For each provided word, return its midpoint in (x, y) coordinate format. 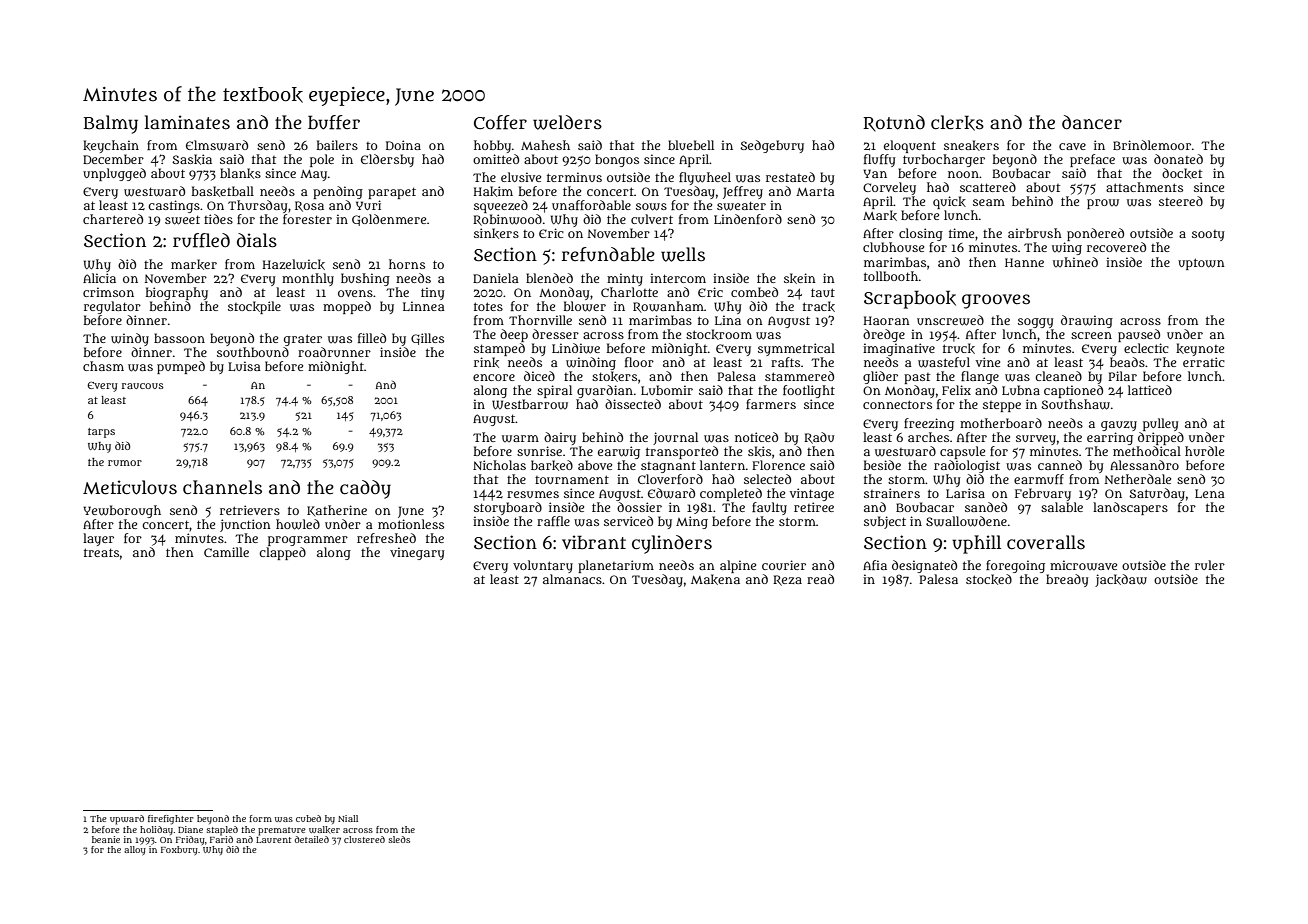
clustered (364, 839)
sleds (399, 839)
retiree (814, 507)
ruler (1210, 565)
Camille (226, 552)
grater (303, 340)
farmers (771, 404)
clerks (957, 123)
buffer (334, 122)
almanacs (572, 579)
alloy (135, 850)
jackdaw (1121, 580)
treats (101, 552)
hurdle (1204, 451)
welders (567, 122)
